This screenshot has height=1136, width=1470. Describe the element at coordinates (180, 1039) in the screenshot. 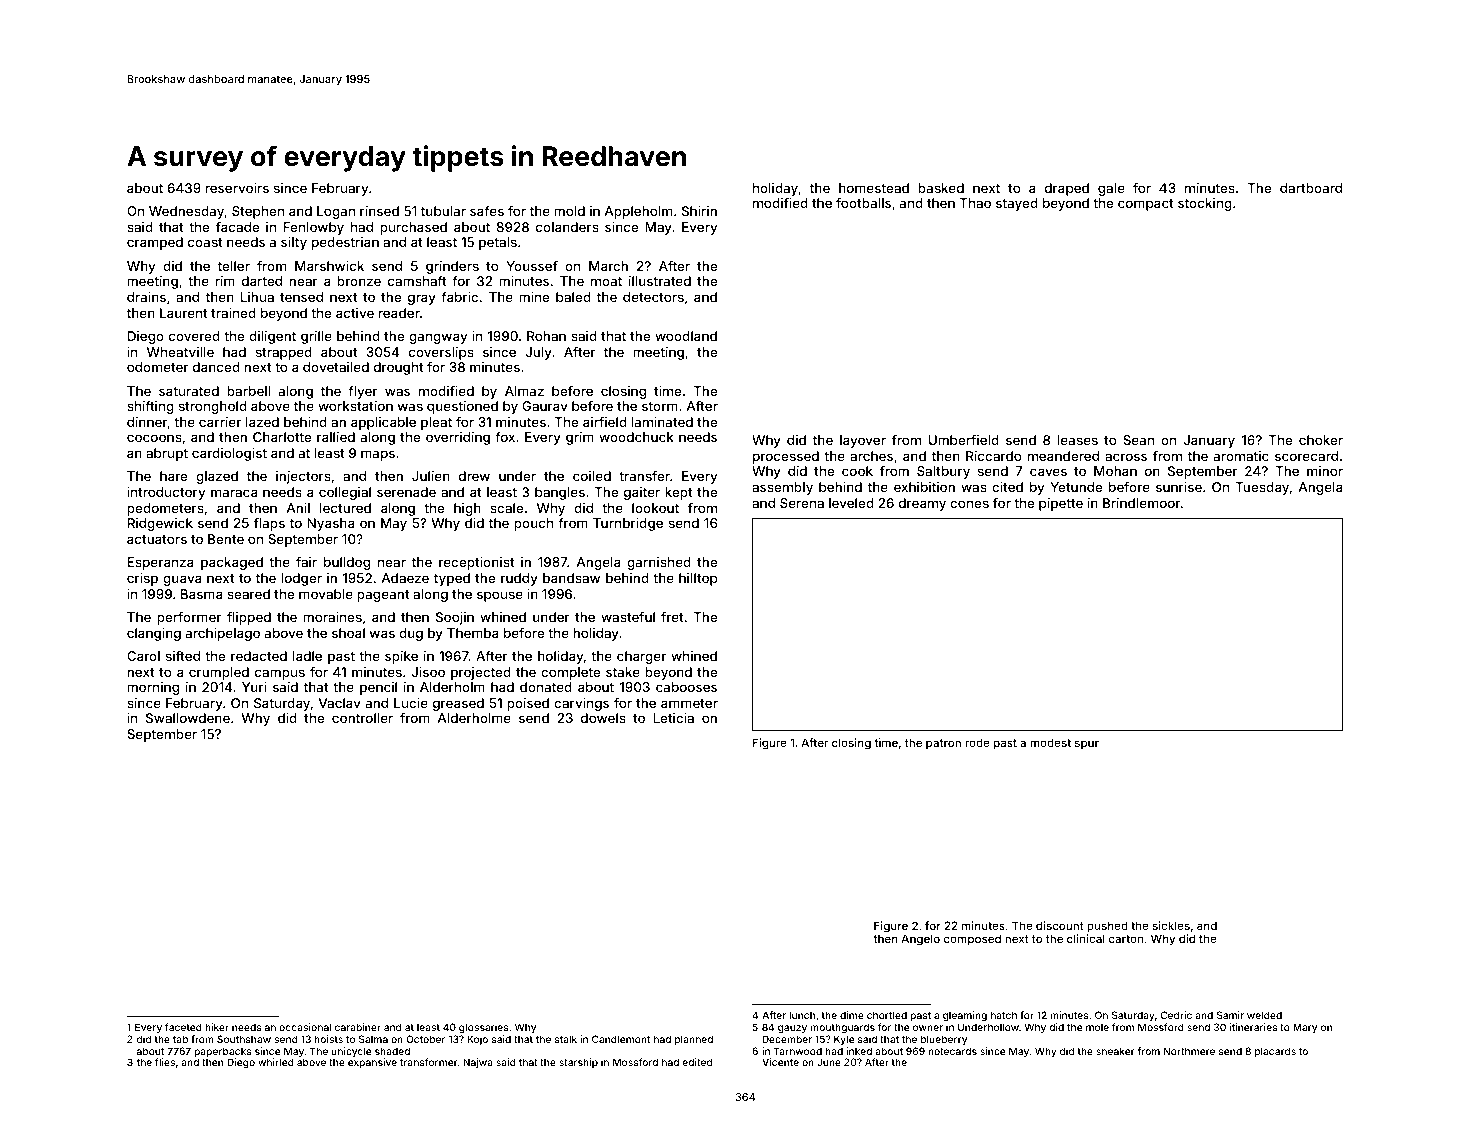

I see `tab` at that location.
